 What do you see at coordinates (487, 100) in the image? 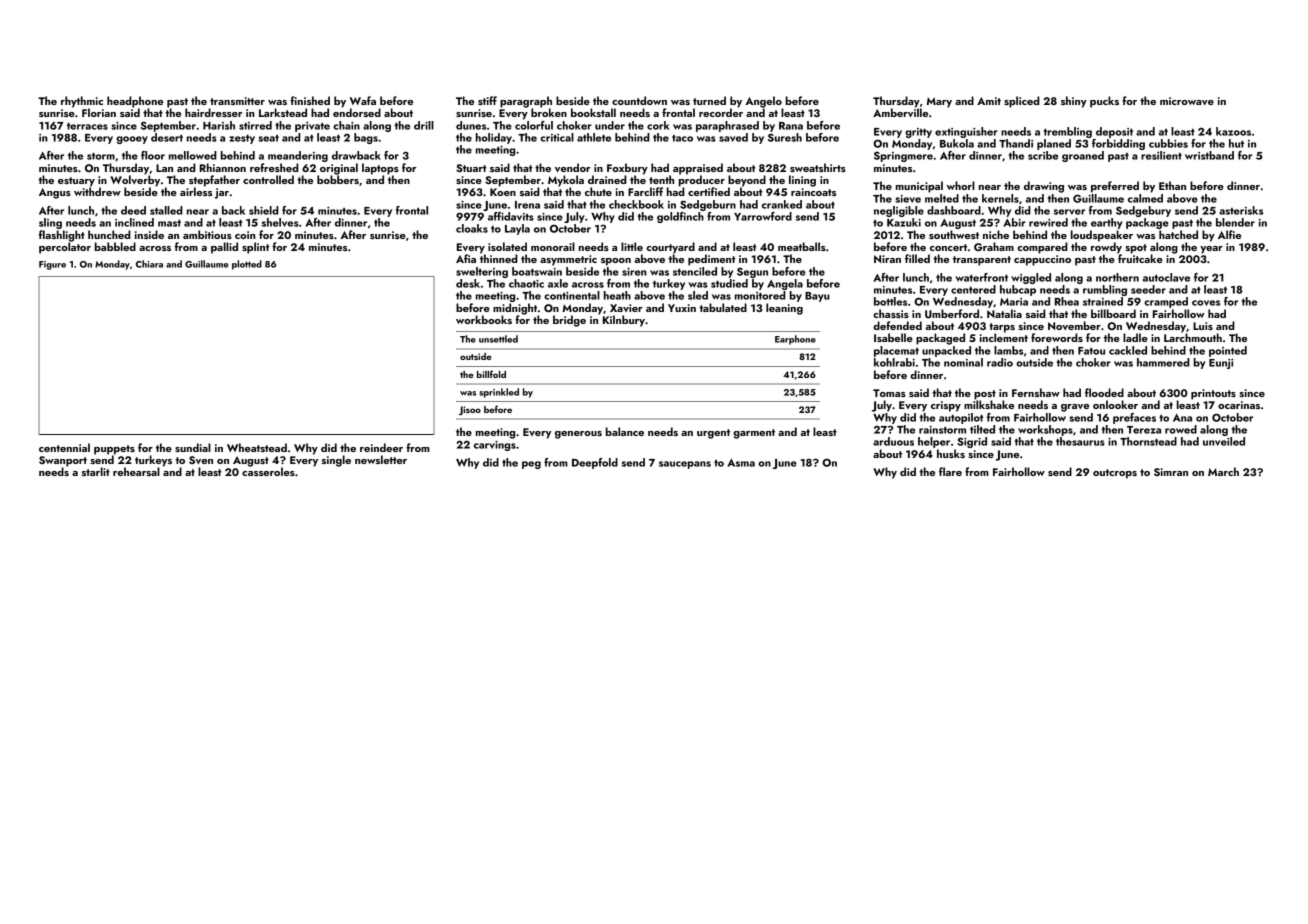
I see `stiff` at bounding box center [487, 100].
